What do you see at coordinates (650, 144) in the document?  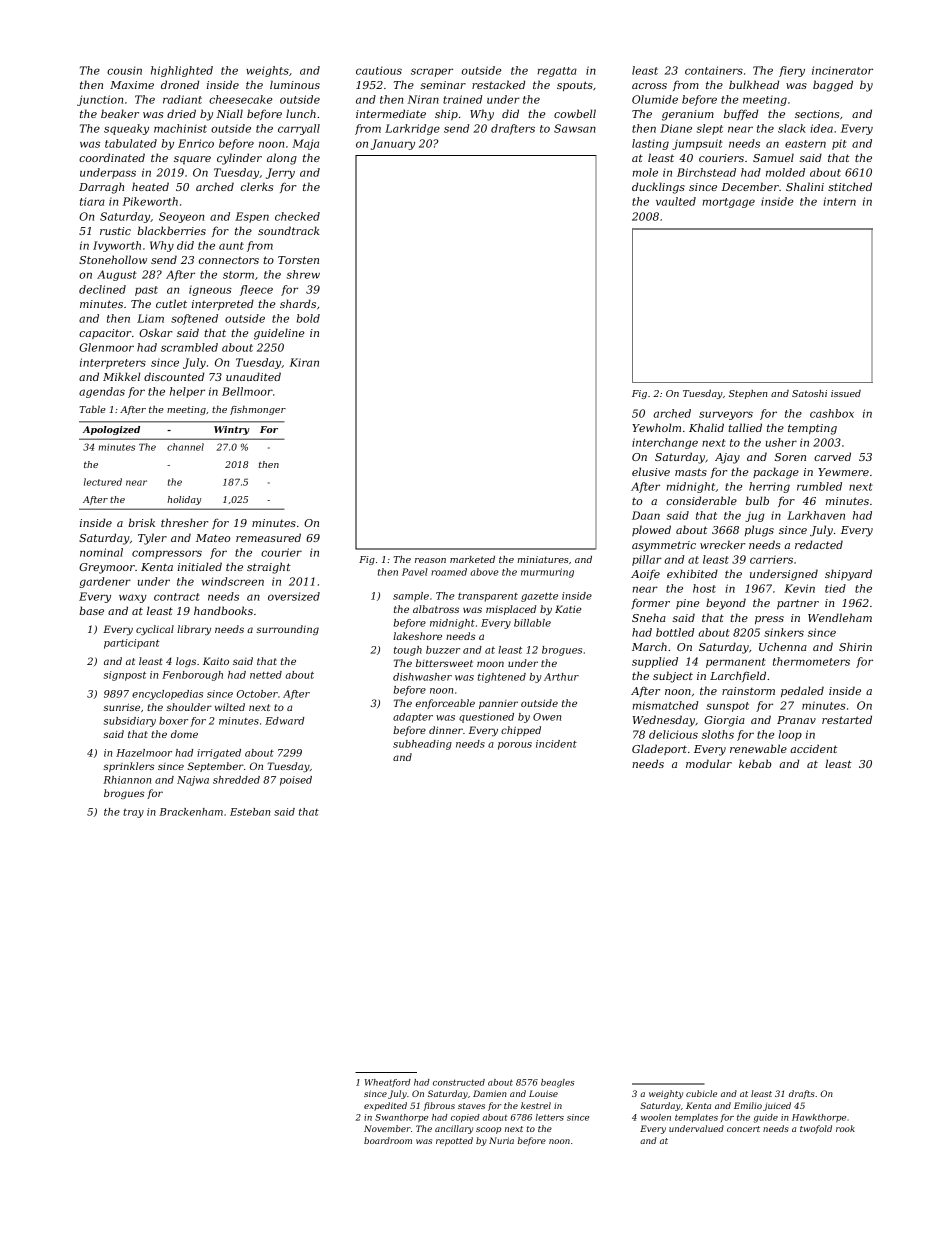 I see `lasting` at bounding box center [650, 144].
